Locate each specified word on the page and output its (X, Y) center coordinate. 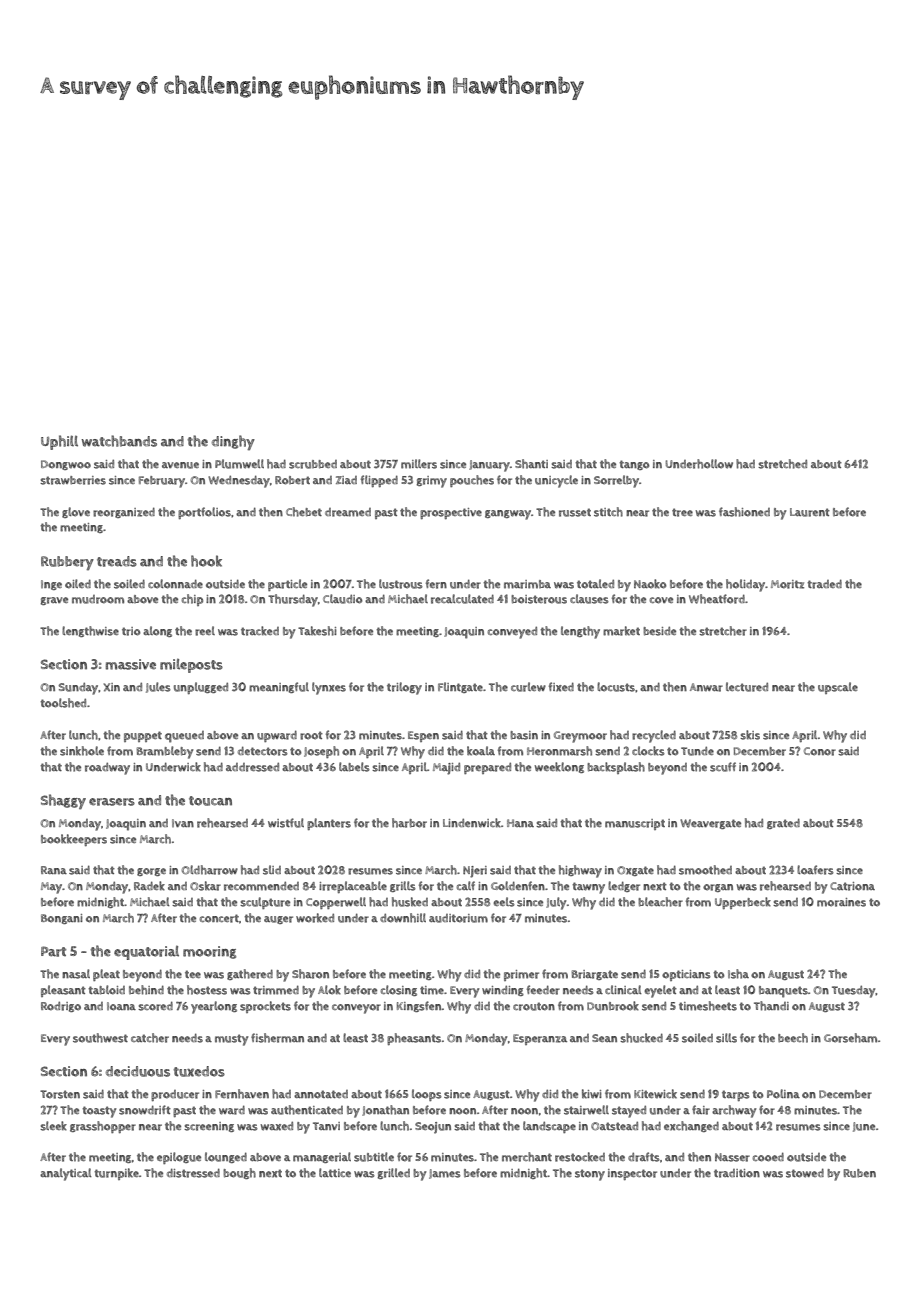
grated (783, 823)
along (157, 631)
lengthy (580, 632)
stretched (782, 464)
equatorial (146, 952)
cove (661, 600)
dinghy (233, 442)
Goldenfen (518, 886)
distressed (193, 1173)
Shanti (531, 464)
